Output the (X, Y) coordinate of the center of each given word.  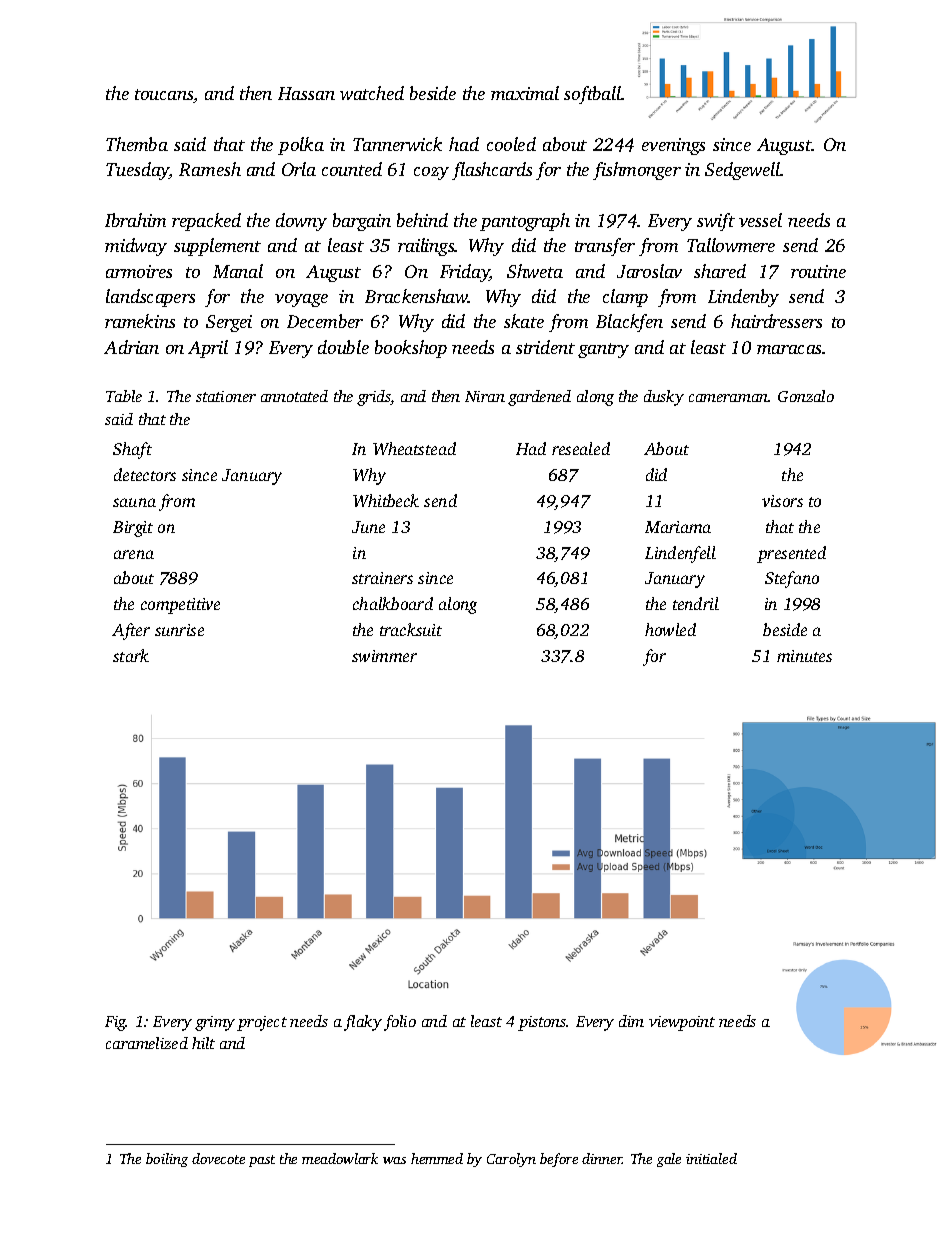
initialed (711, 1158)
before (559, 1160)
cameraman (729, 398)
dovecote (218, 1158)
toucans (164, 94)
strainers (382, 578)
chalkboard (393, 603)
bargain (362, 222)
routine (818, 271)
